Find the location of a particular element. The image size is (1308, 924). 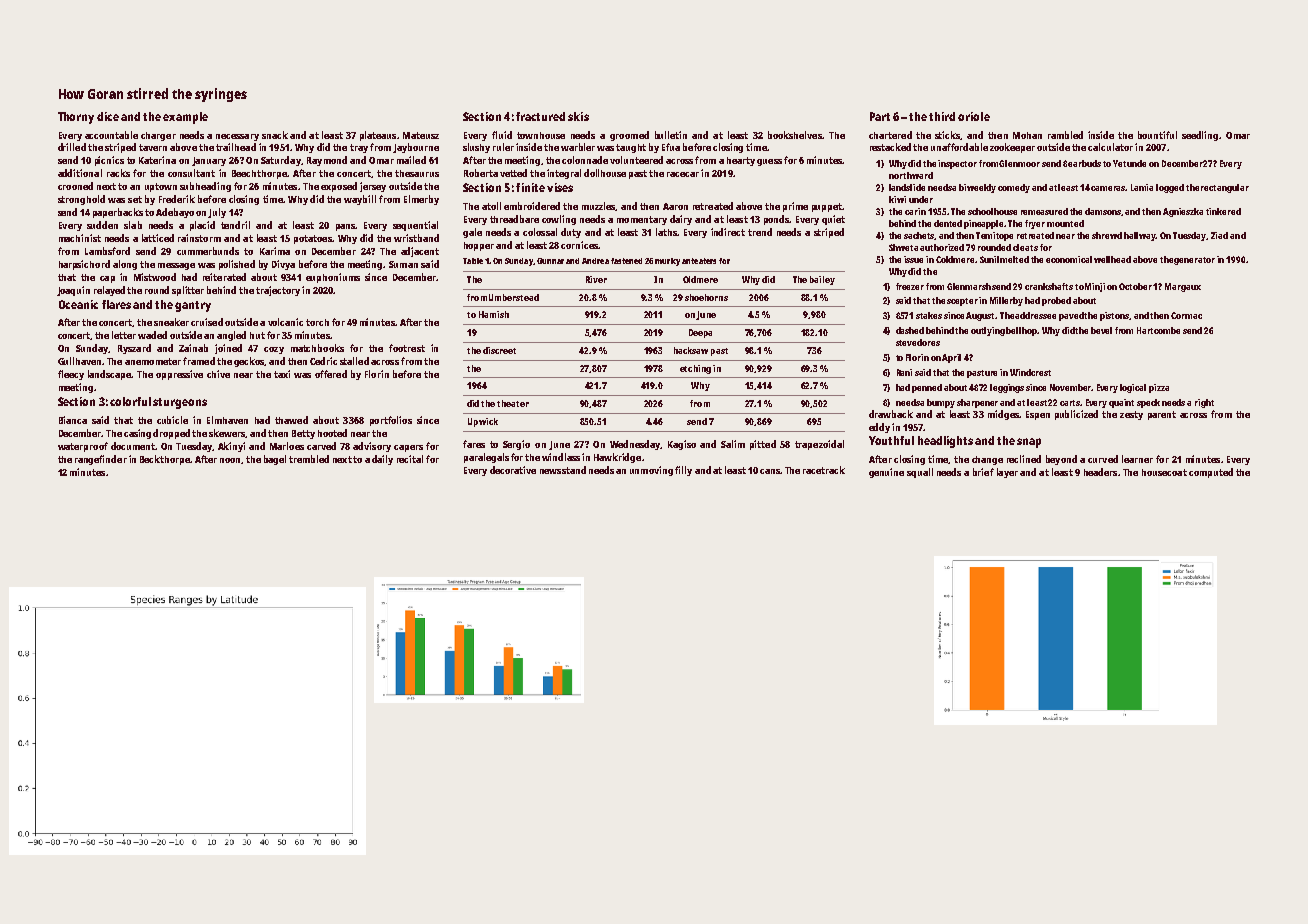

oriole is located at coordinates (974, 116).
